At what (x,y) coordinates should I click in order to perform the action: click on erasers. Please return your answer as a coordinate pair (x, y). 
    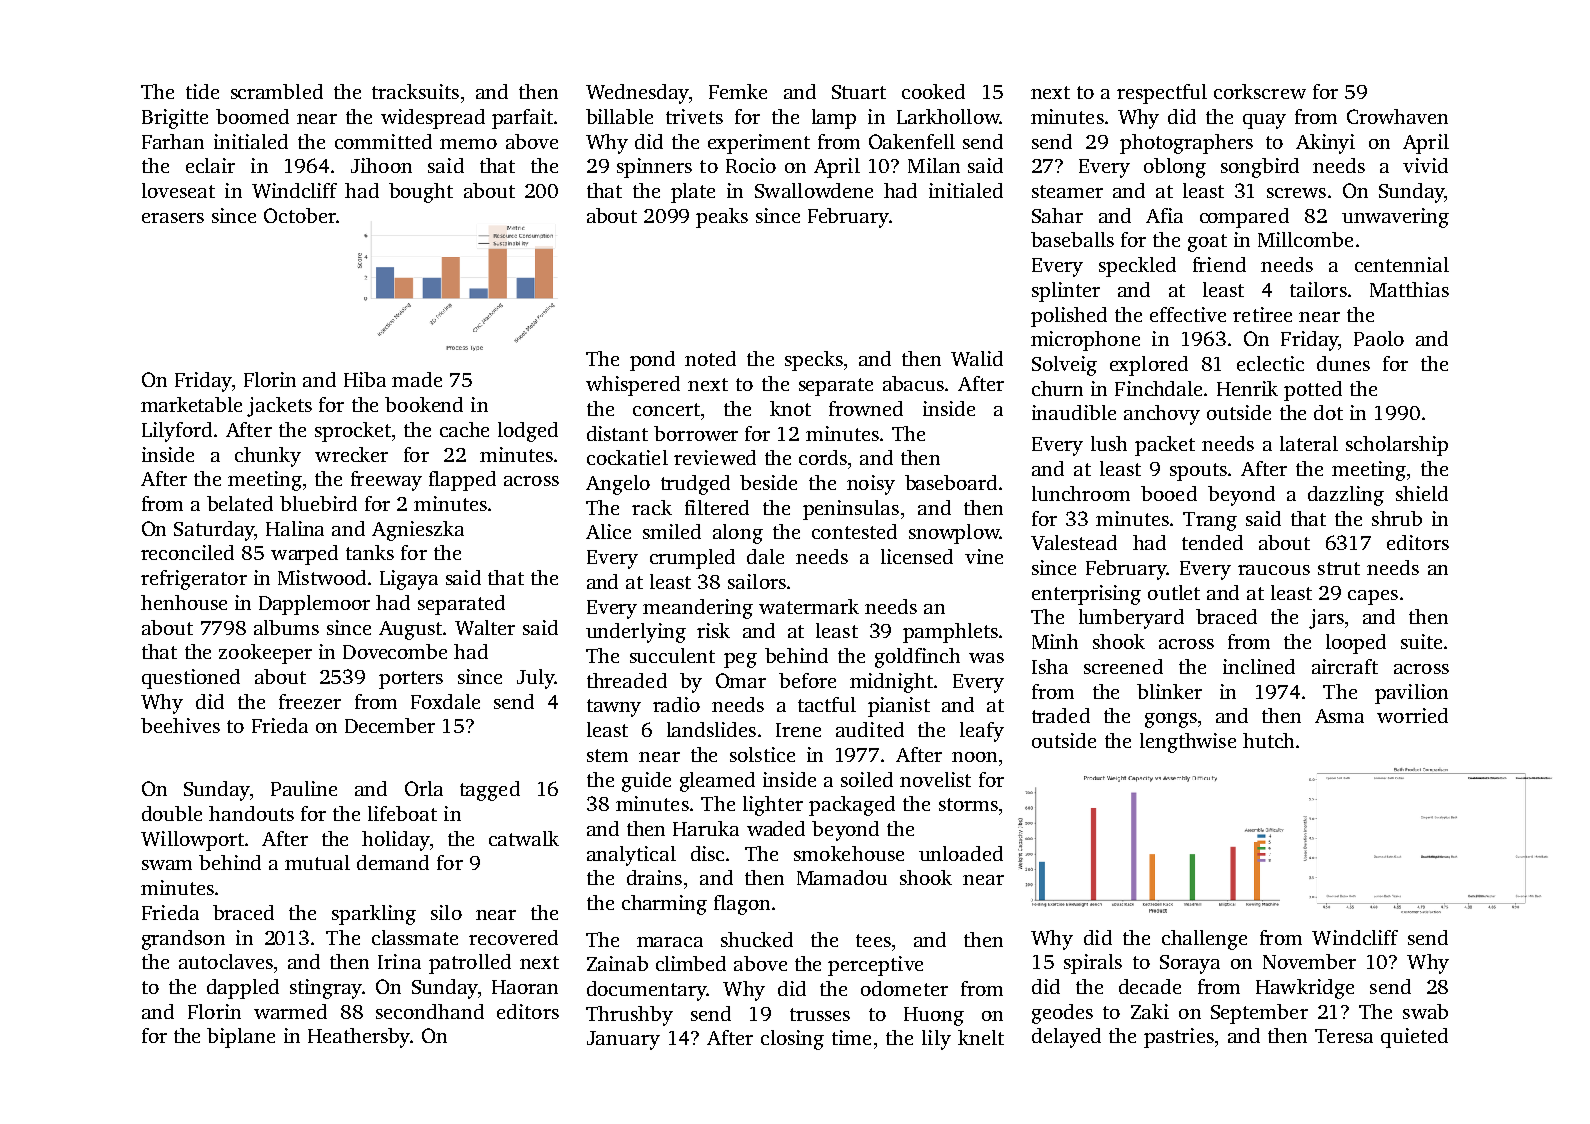
    Looking at the image, I should click on (173, 218).
